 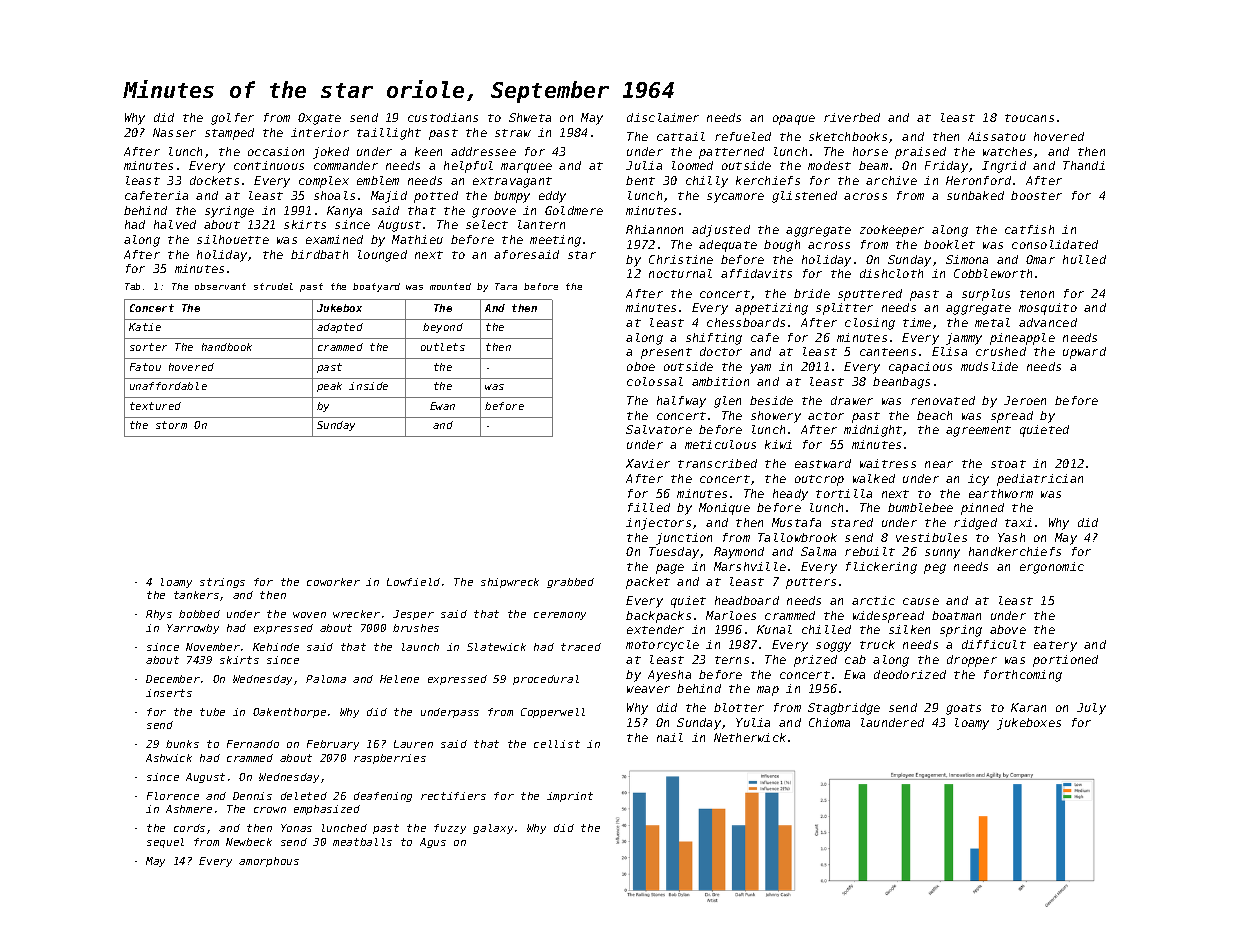 I want to click on eatery, so click(x=1055, y=646).
